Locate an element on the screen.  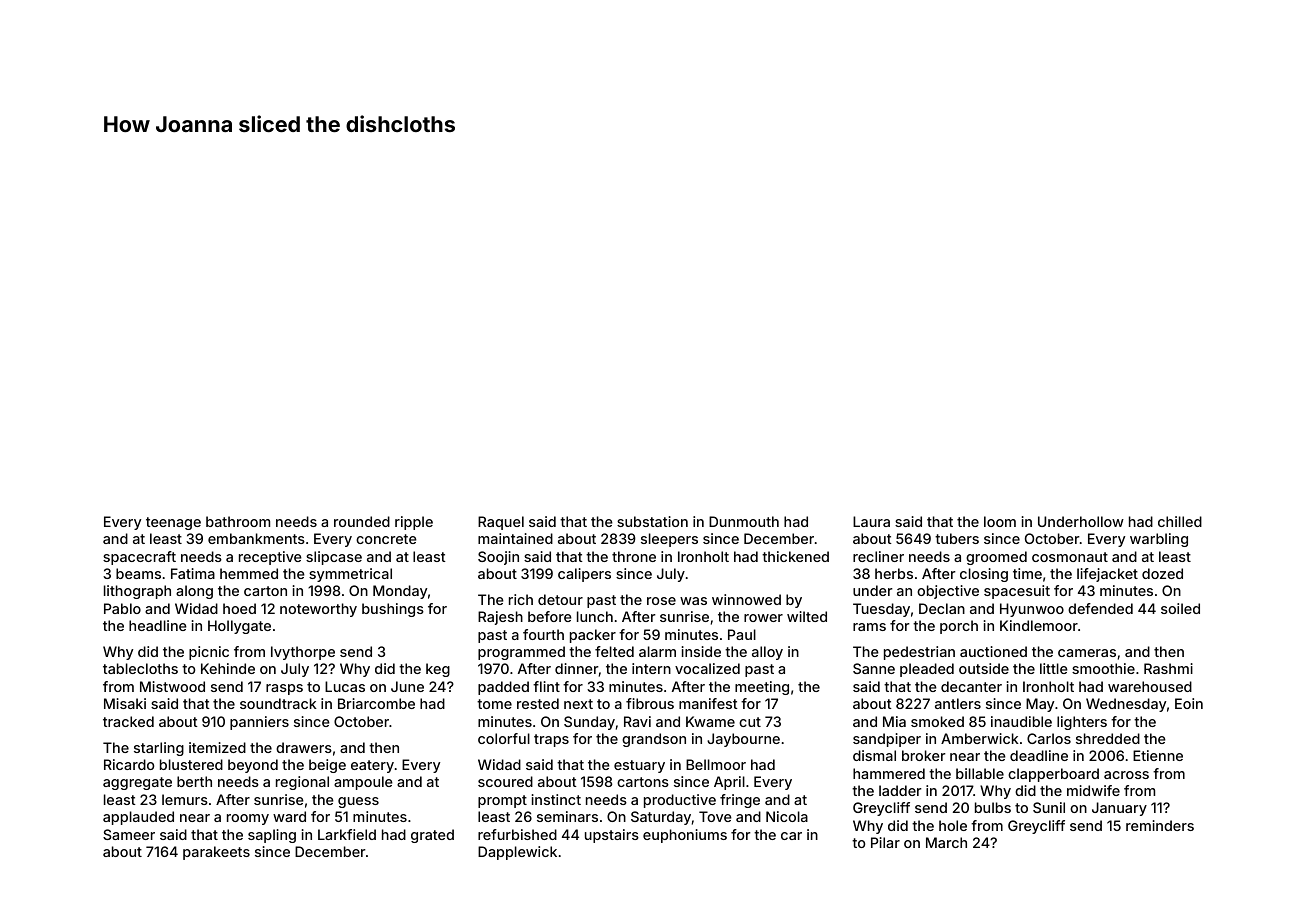
clapperboard is located at coordinates (1053, 775).
